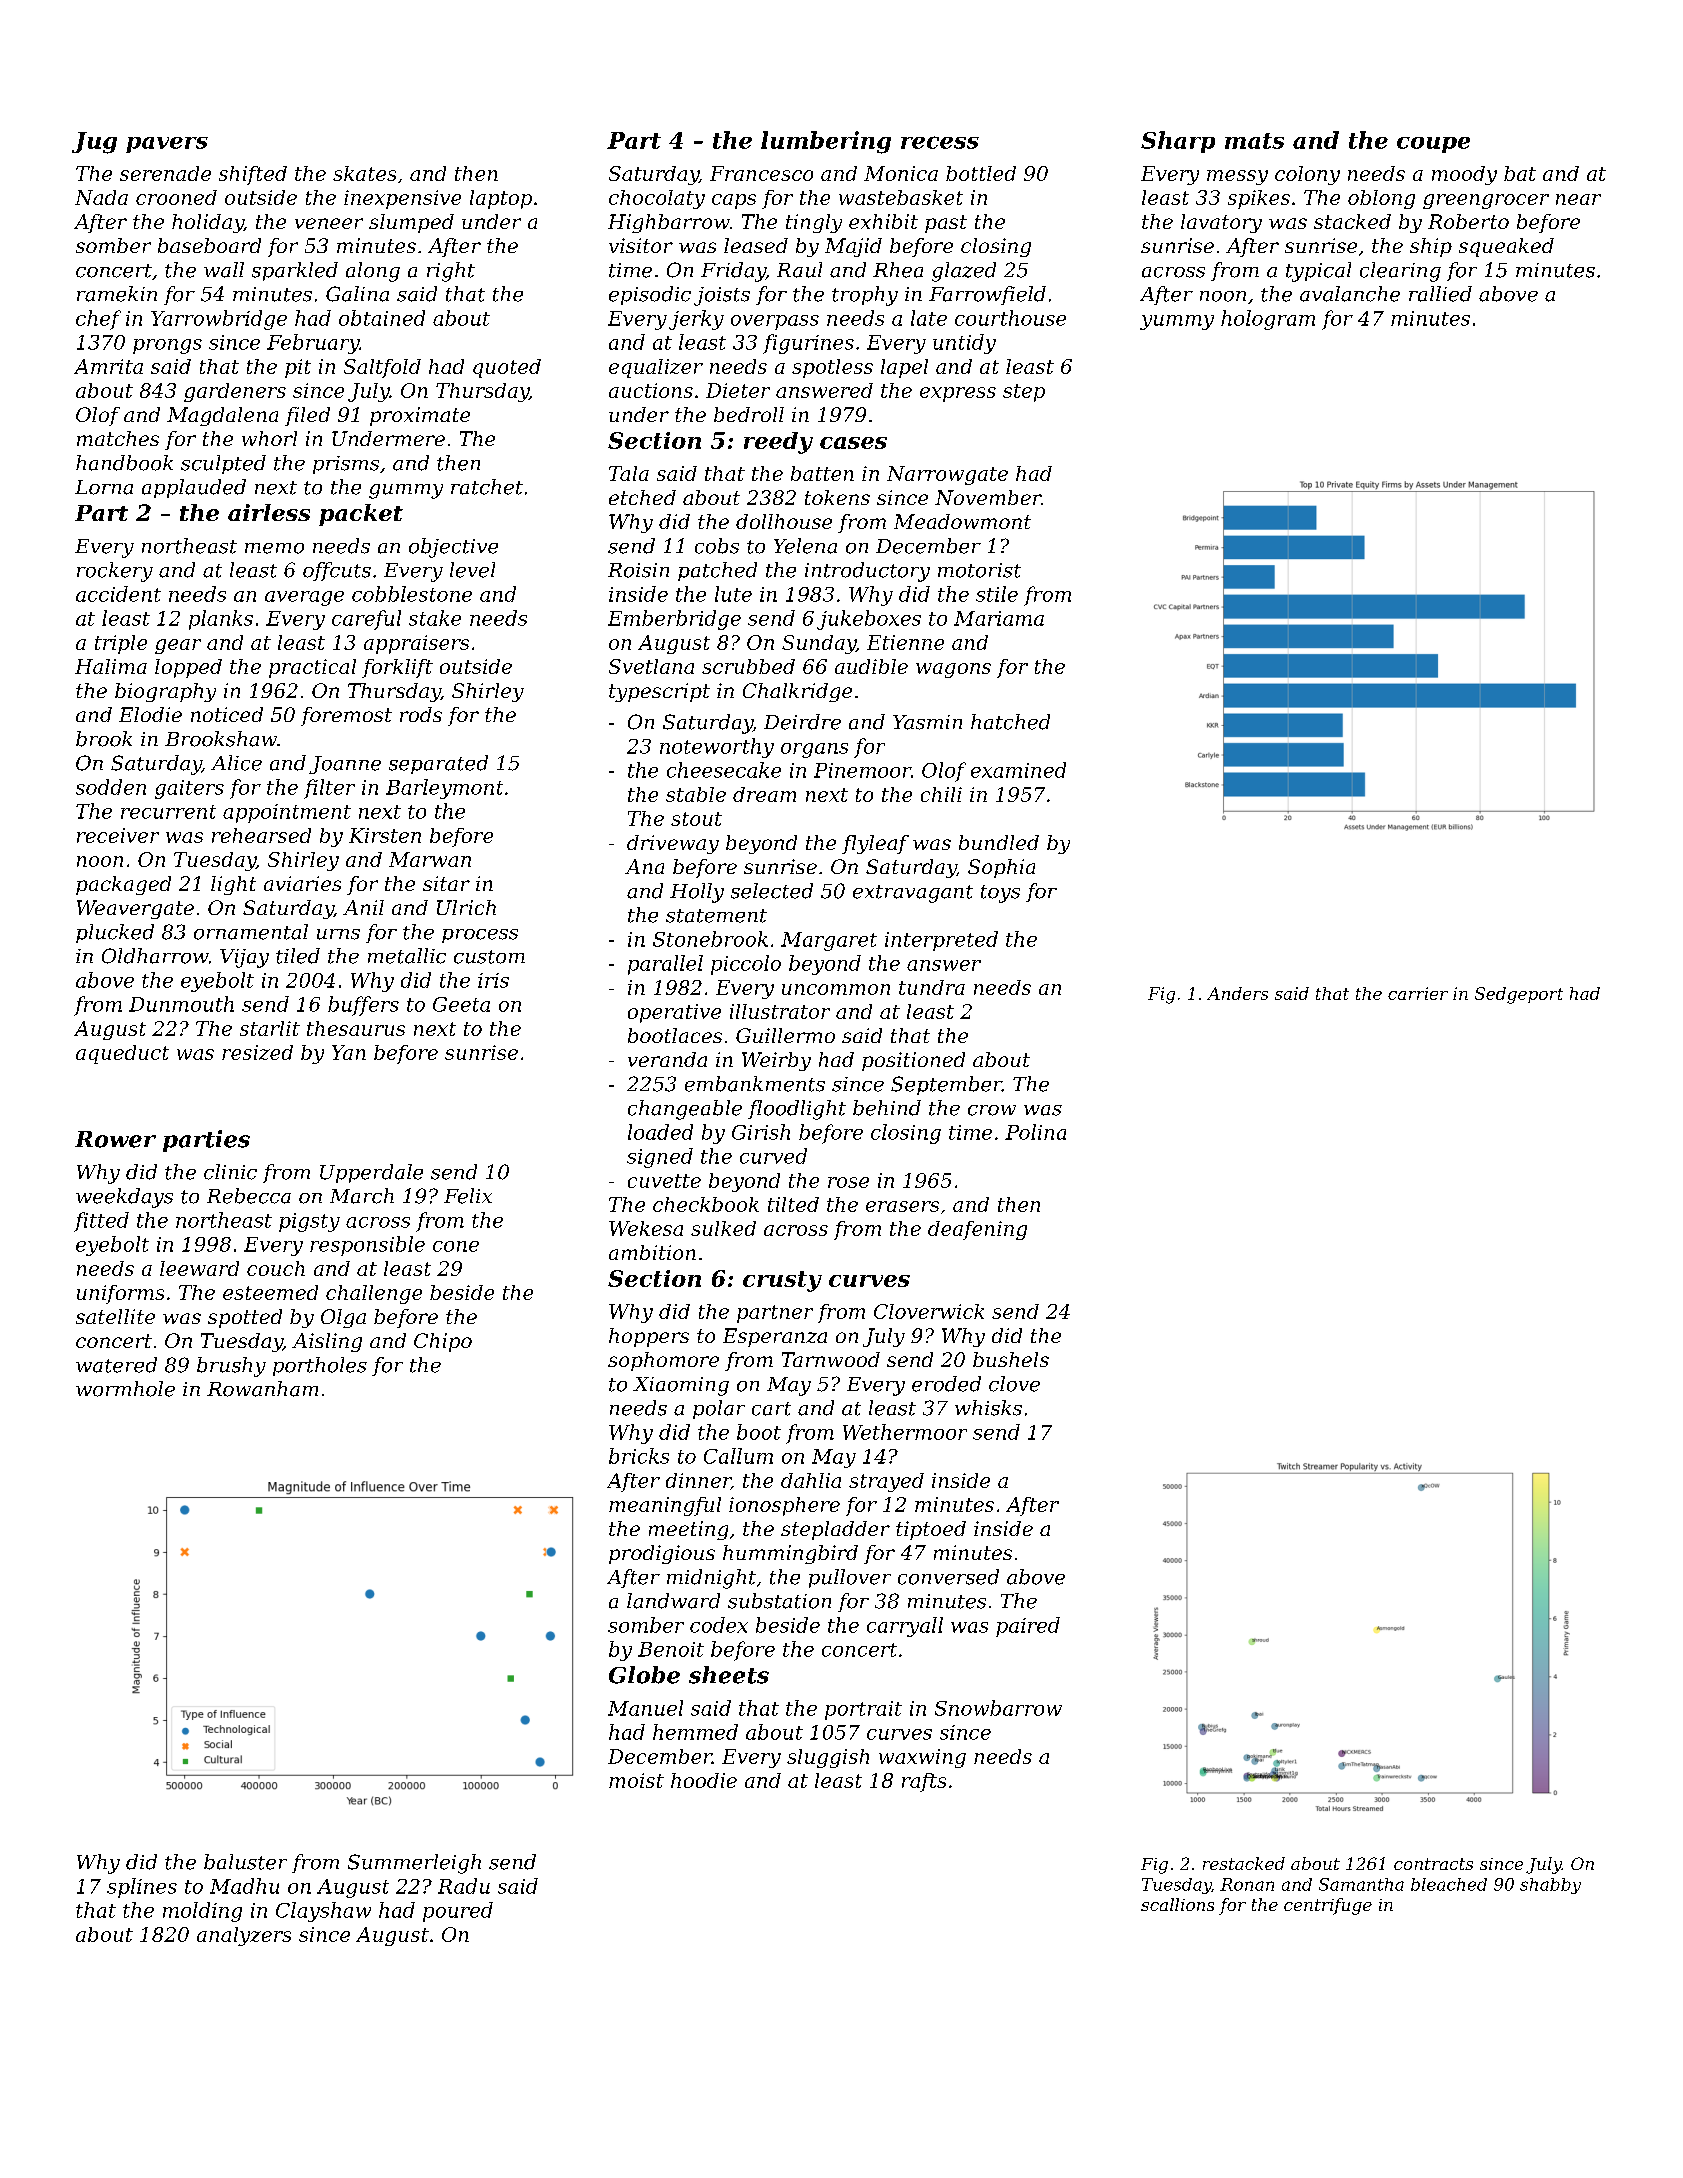 The image size is (1683, 2178). What do you see at coordinates (1578, 199) in the image?
I see `near` at bounding box center [1578, 199].
